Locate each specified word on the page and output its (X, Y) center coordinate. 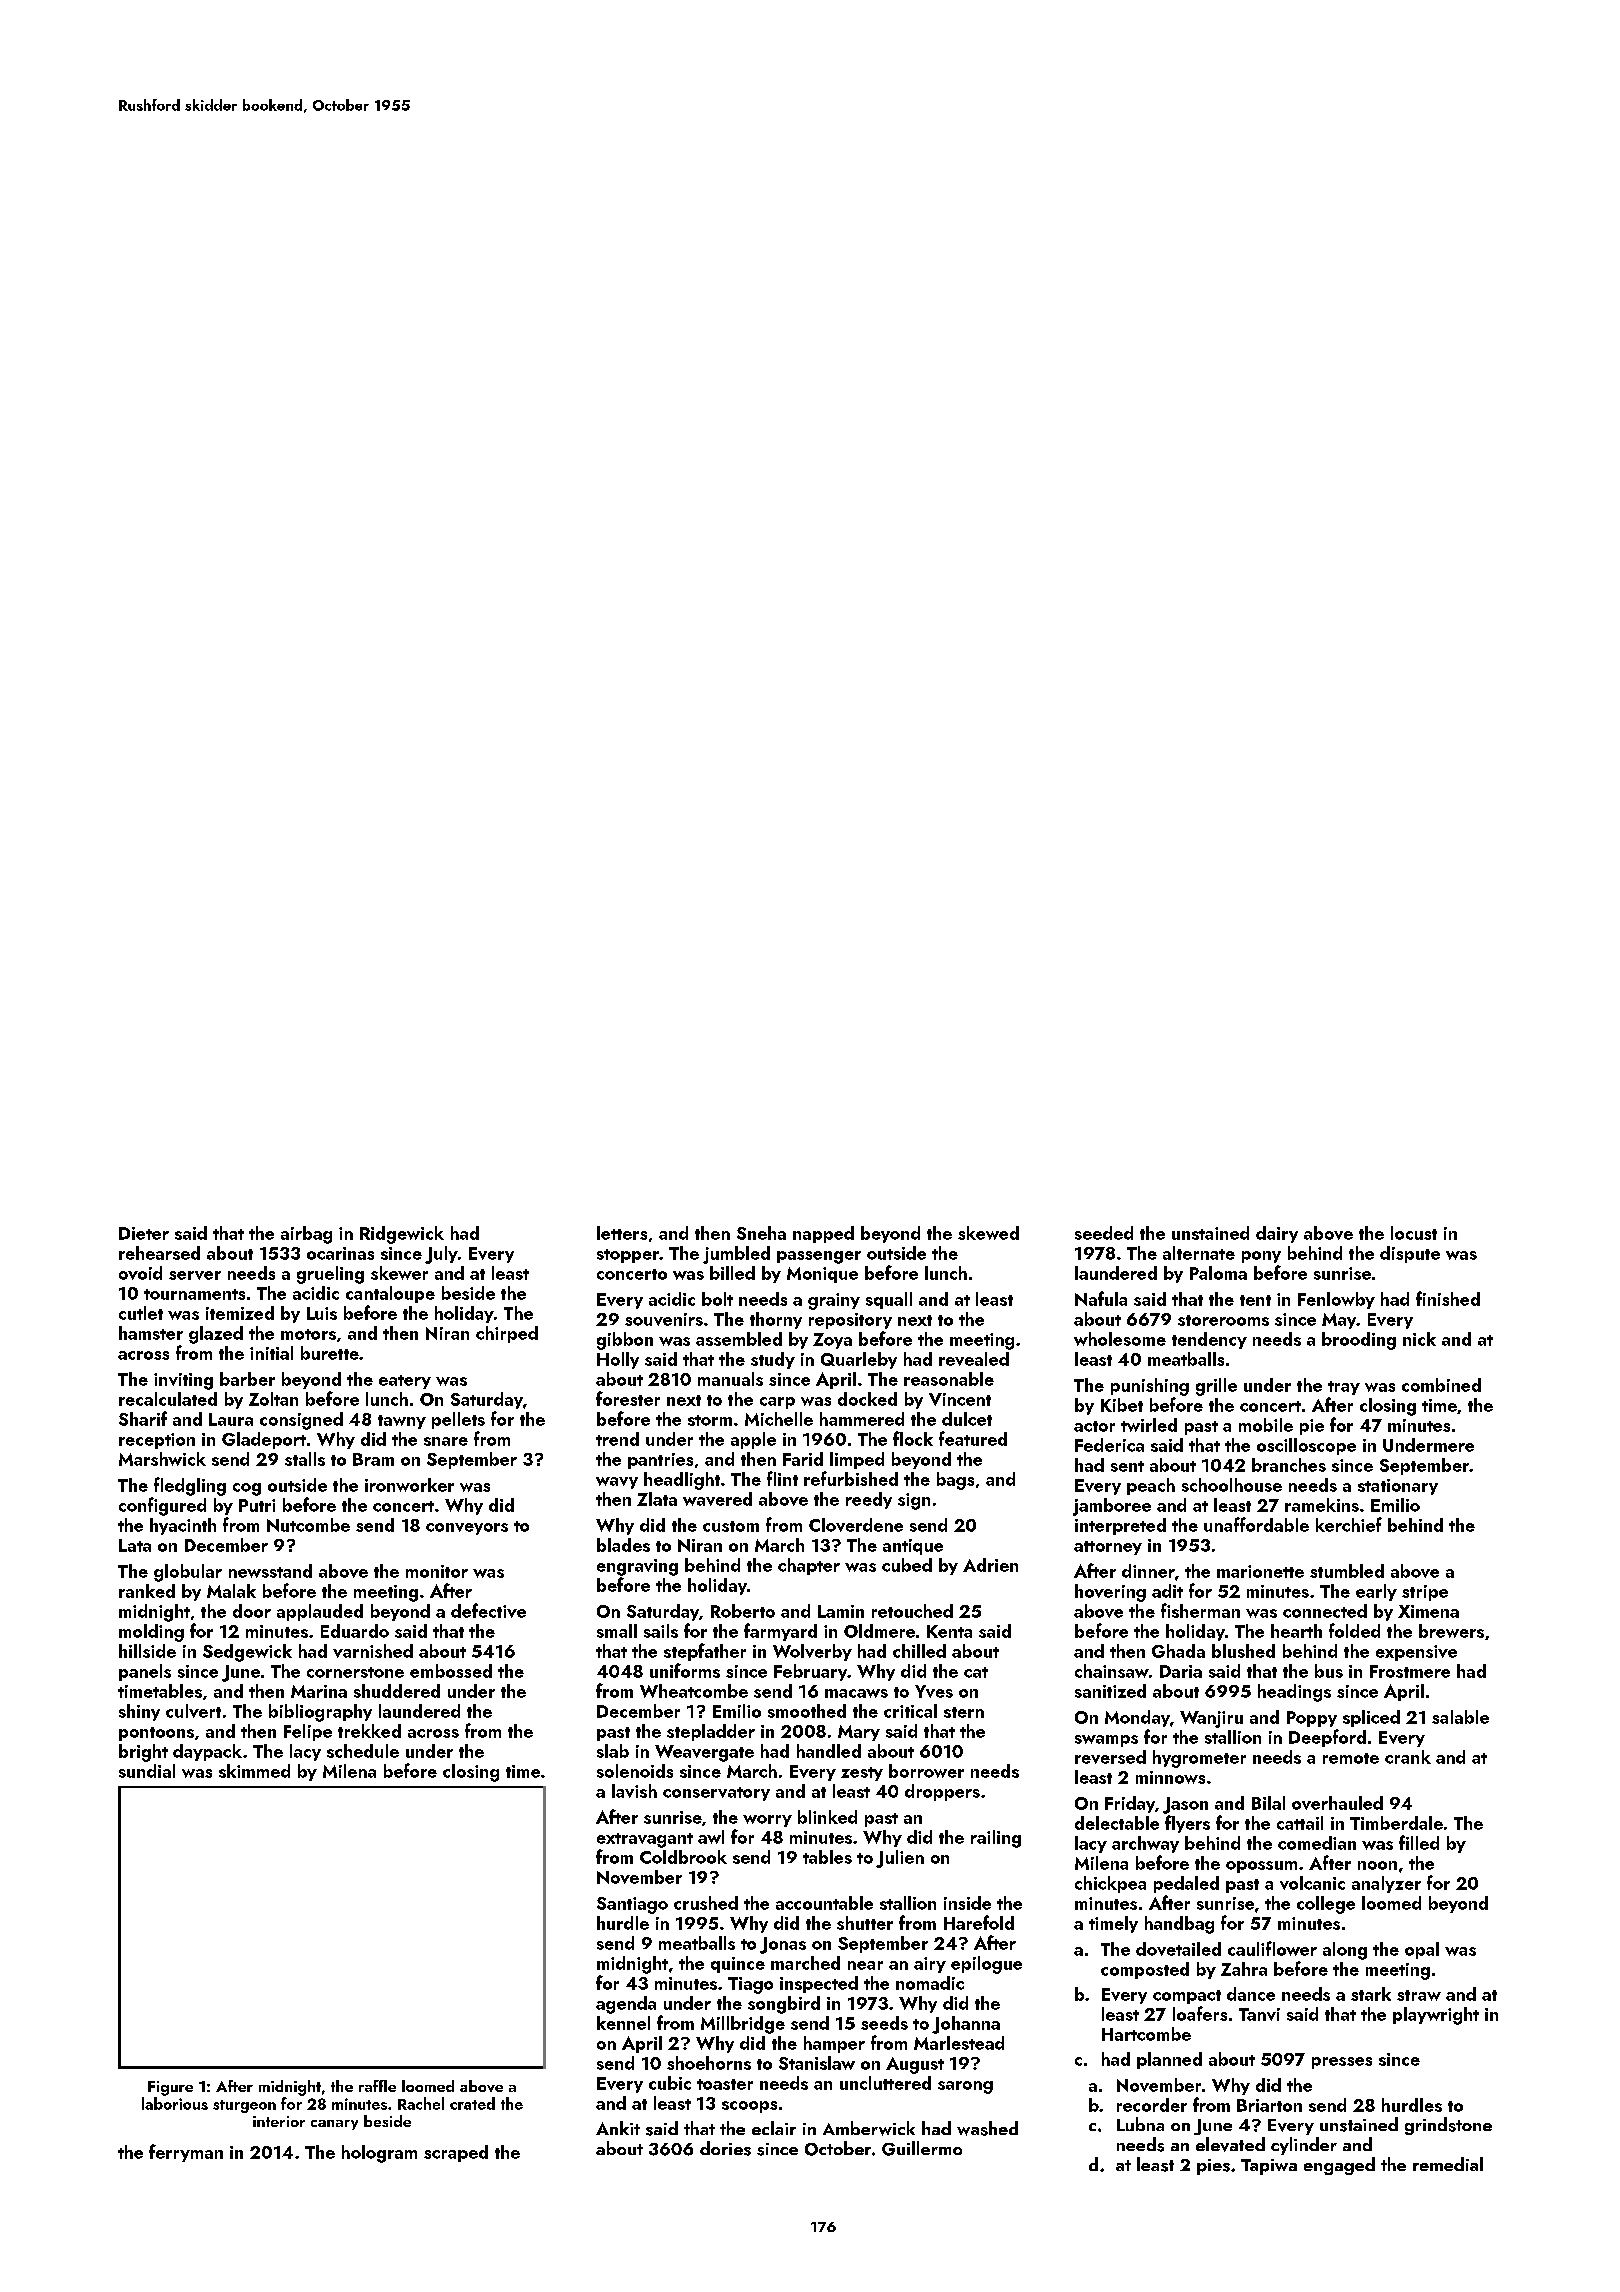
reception (157, 1441)
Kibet (1122, 1405)
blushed (1243, 1651)
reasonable (949, 1379)
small (617, 1631)
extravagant (645, 1840)
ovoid (140, 1273)
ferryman (186, 2153)
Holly (618, 1360)
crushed (706, 1903)
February (810, 1672)
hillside (147, 1651)
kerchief (1349, 1524)
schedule (363, 1751)
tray (1344, 1388)
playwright (1436, 2016)
